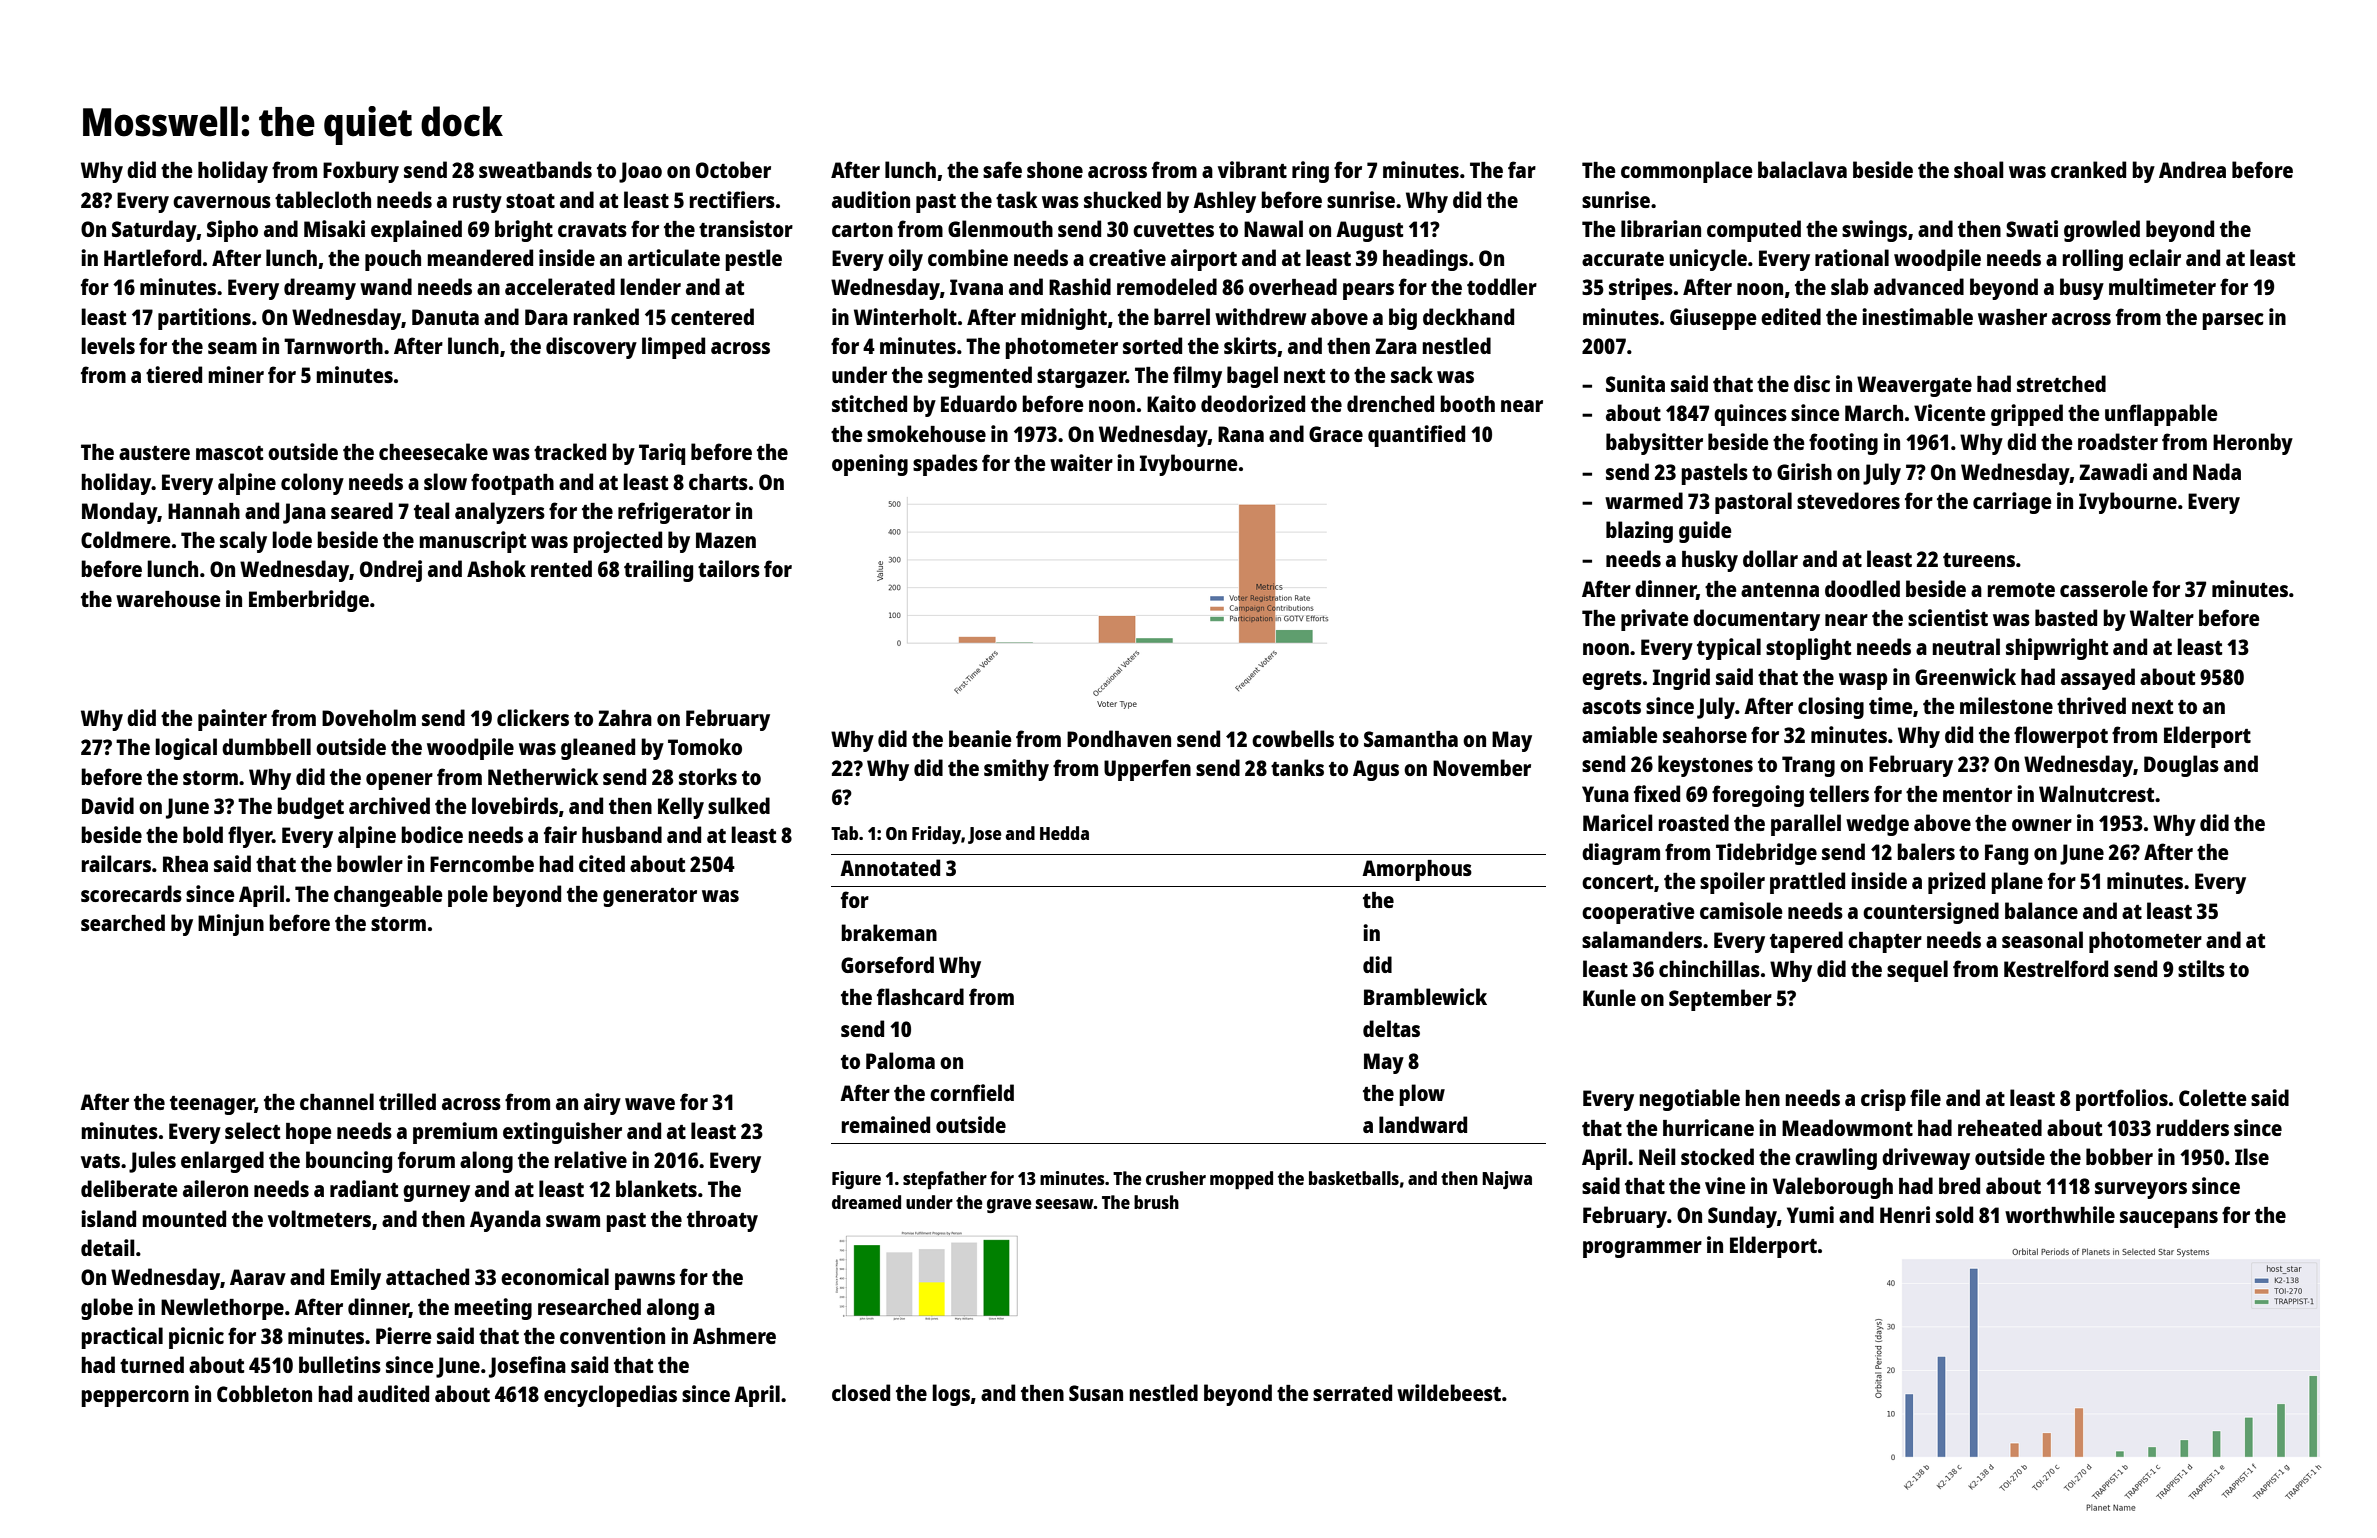 The width and height of the screenshot is (2377, 1538). What do you see at coordinates (1655, 620) in the screenshot?
I see `private` at bounding box center [1655, 620].
